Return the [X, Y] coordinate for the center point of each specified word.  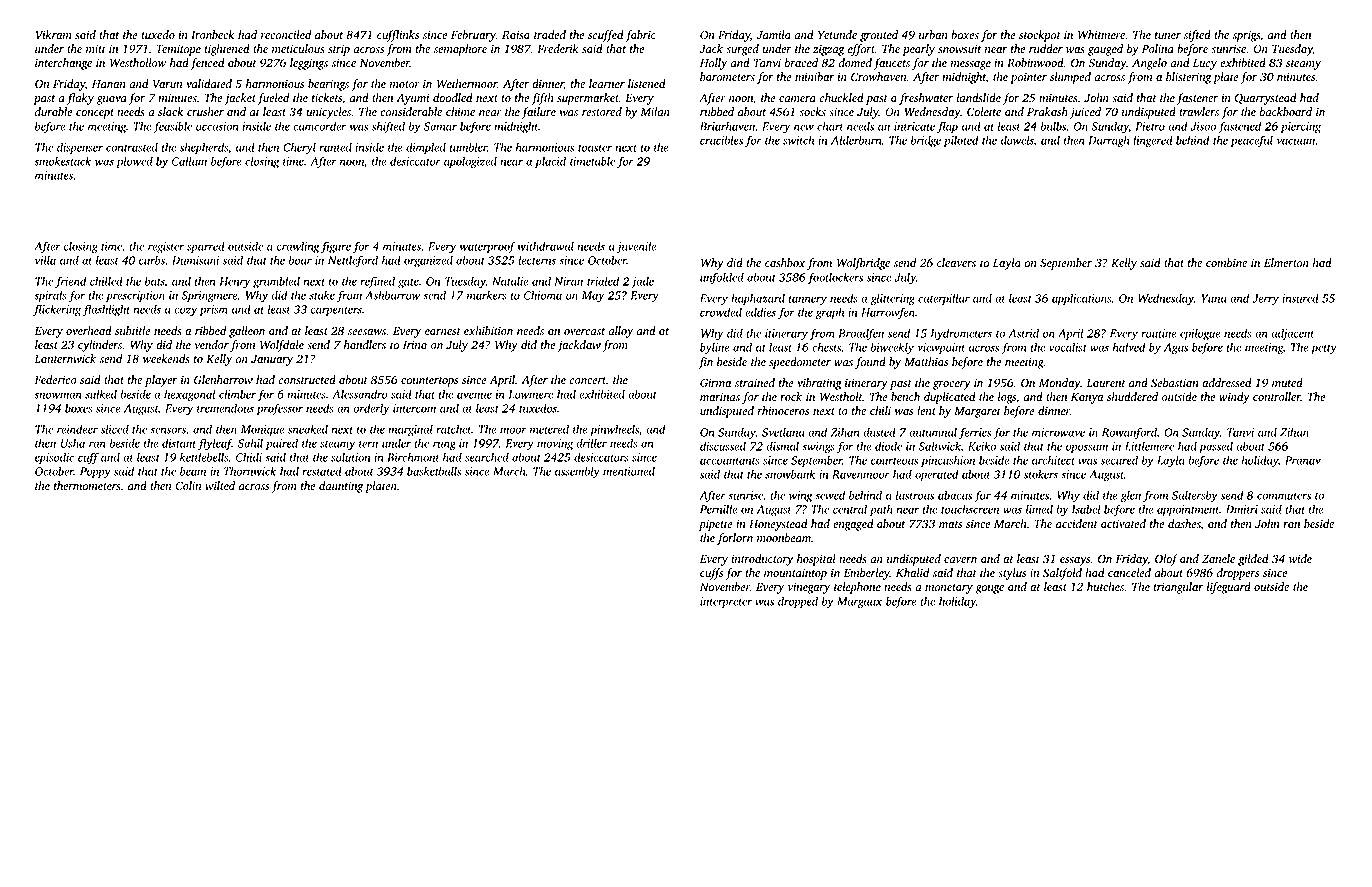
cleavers [956, 262]
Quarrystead [1266, 99]
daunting [341, 487]
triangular [1178, 588]
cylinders [100, 346]
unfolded [722, 278]
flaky [80, 99]
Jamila [774, 35]
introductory [762, 560]
